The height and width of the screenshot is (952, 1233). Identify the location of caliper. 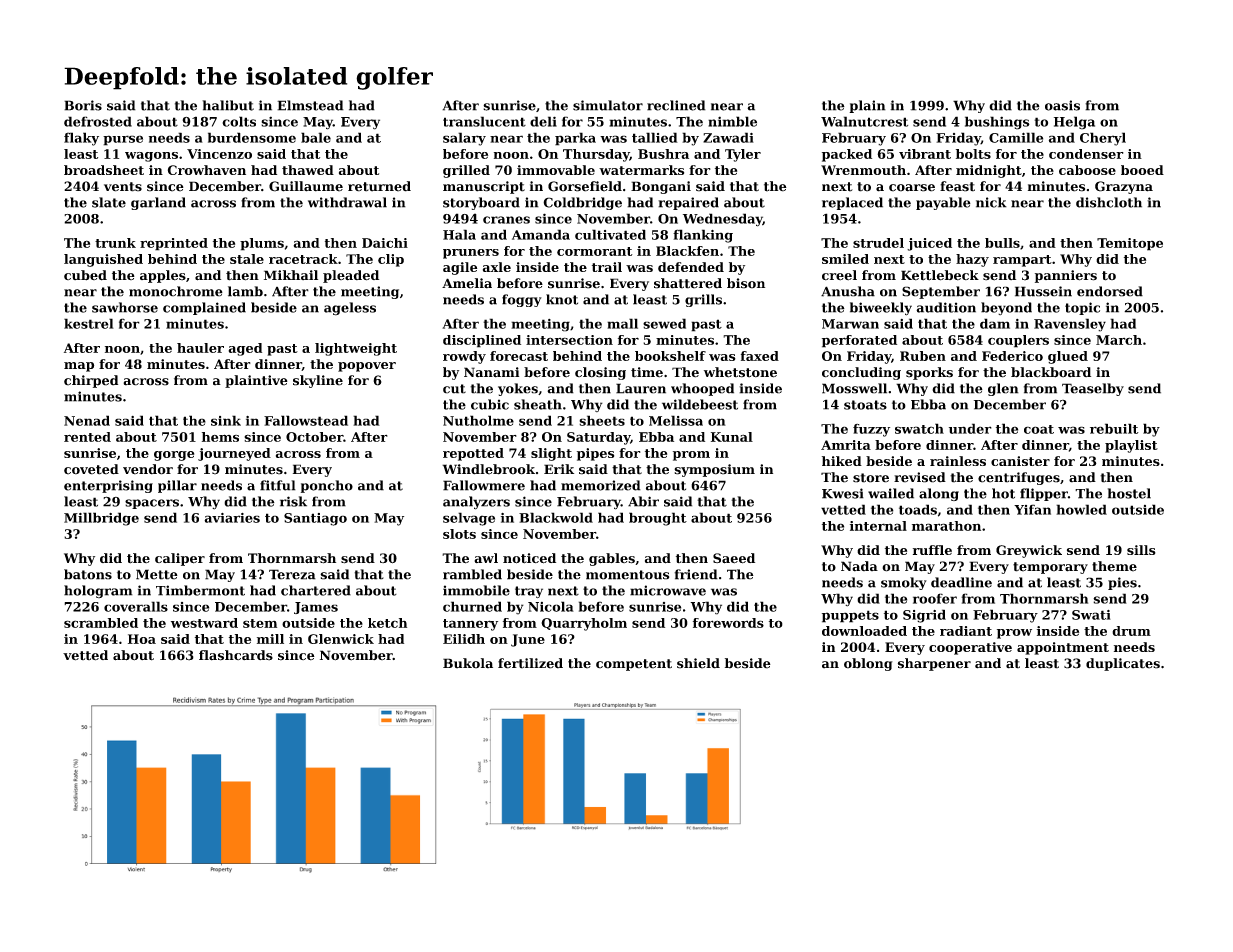
(180, 559).
